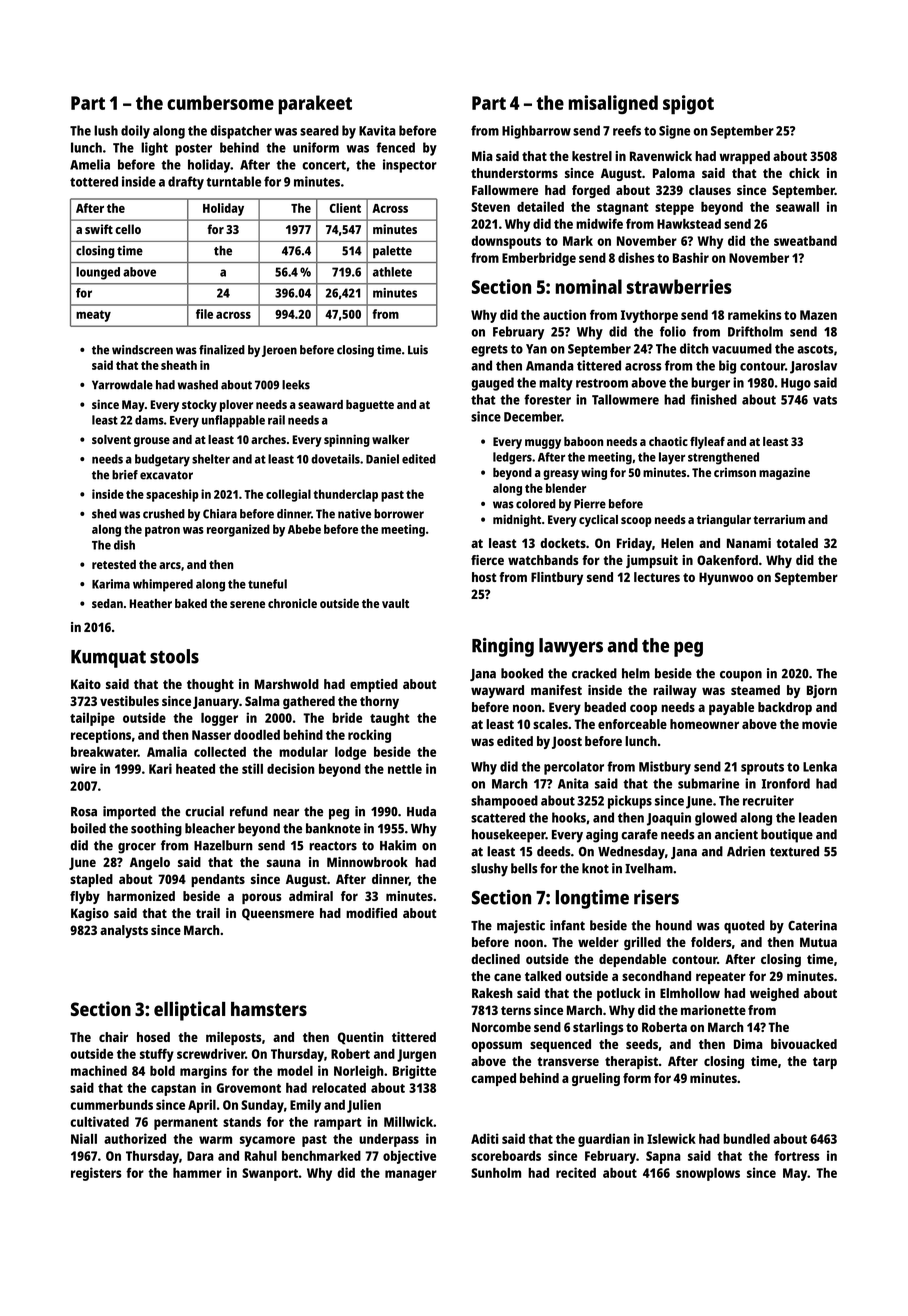  What do you see at coordinates (724, 521) in the screenshot?
I see `triangular` at bounding box center [724, 521].
